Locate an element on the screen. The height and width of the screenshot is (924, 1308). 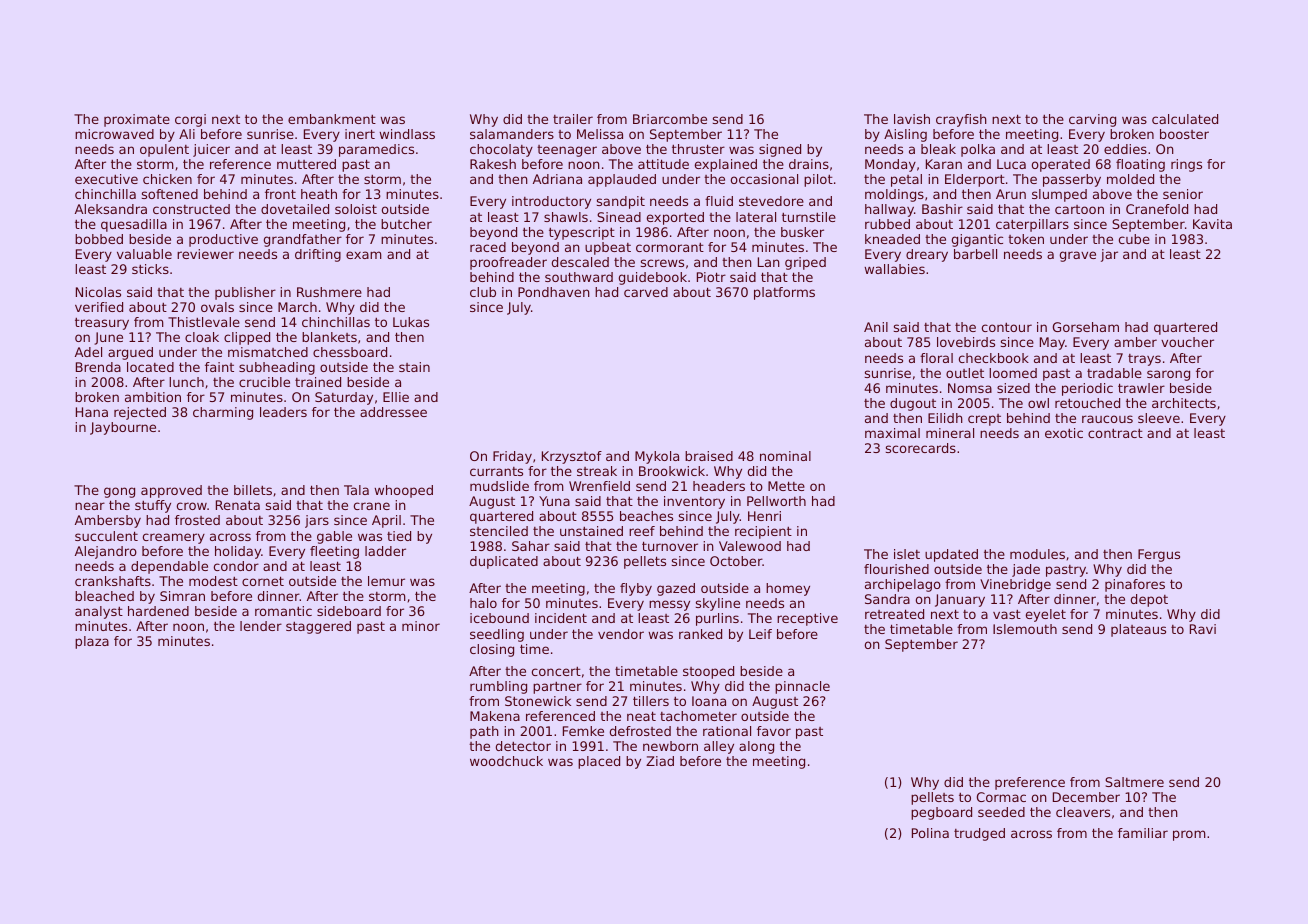
staggered is located at coordinates (318, 627).
